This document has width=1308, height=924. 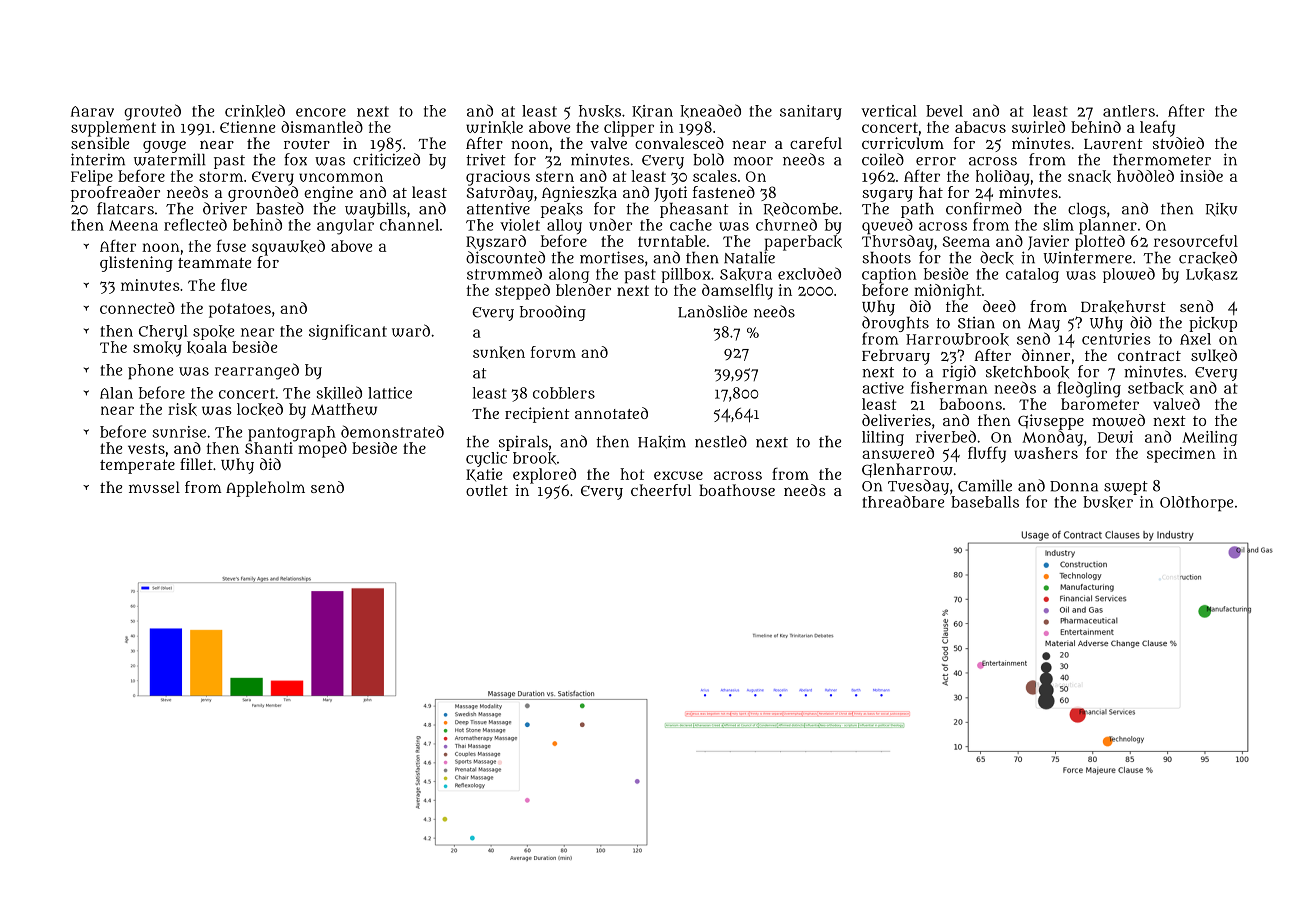 I want to click on antlers, so click(x=1129, y=111).
